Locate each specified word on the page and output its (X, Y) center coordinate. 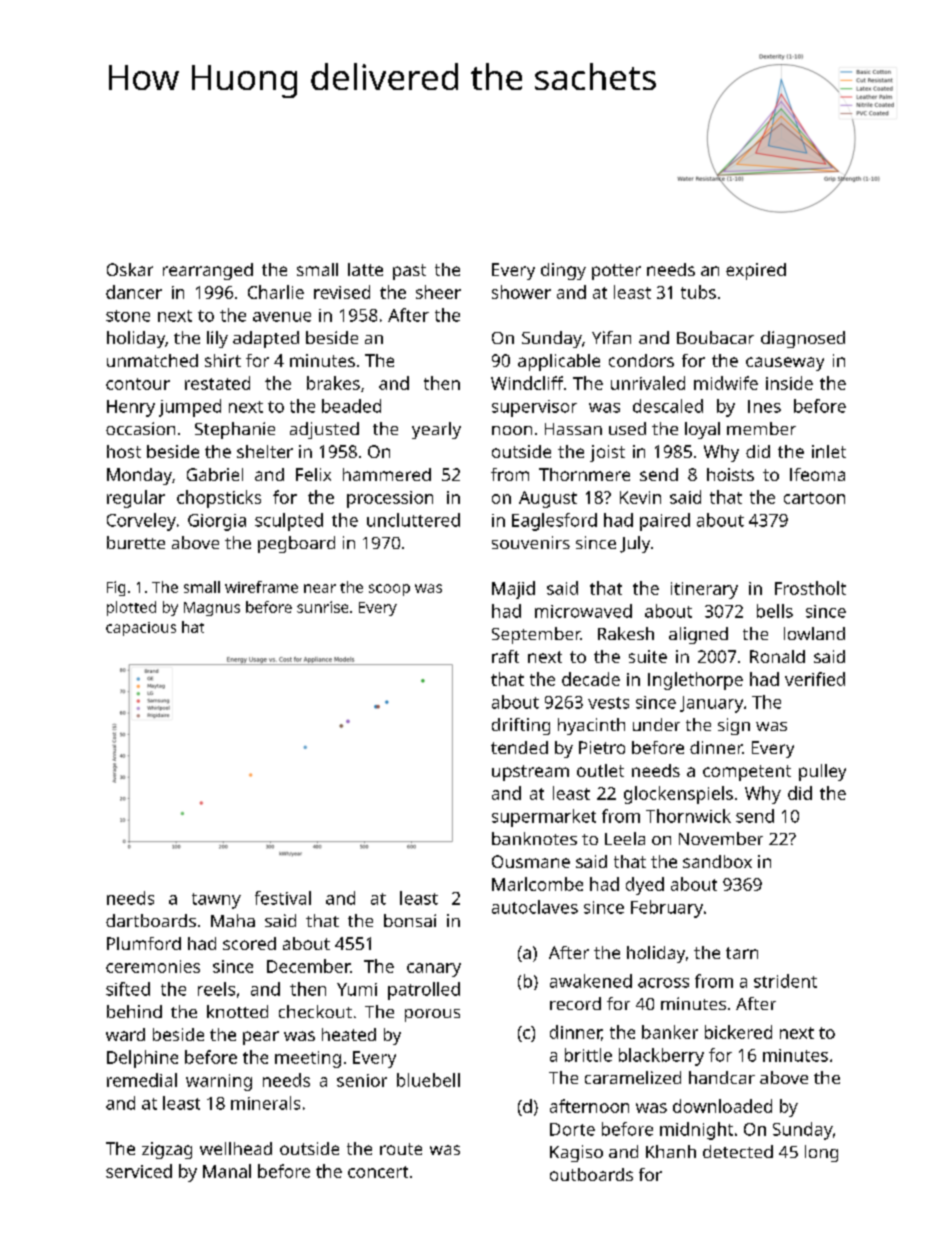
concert (378, 1172)
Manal (227, 1171)
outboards (591, 1174)
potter (616, 272)
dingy (563, 271)
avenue (282, 317)
